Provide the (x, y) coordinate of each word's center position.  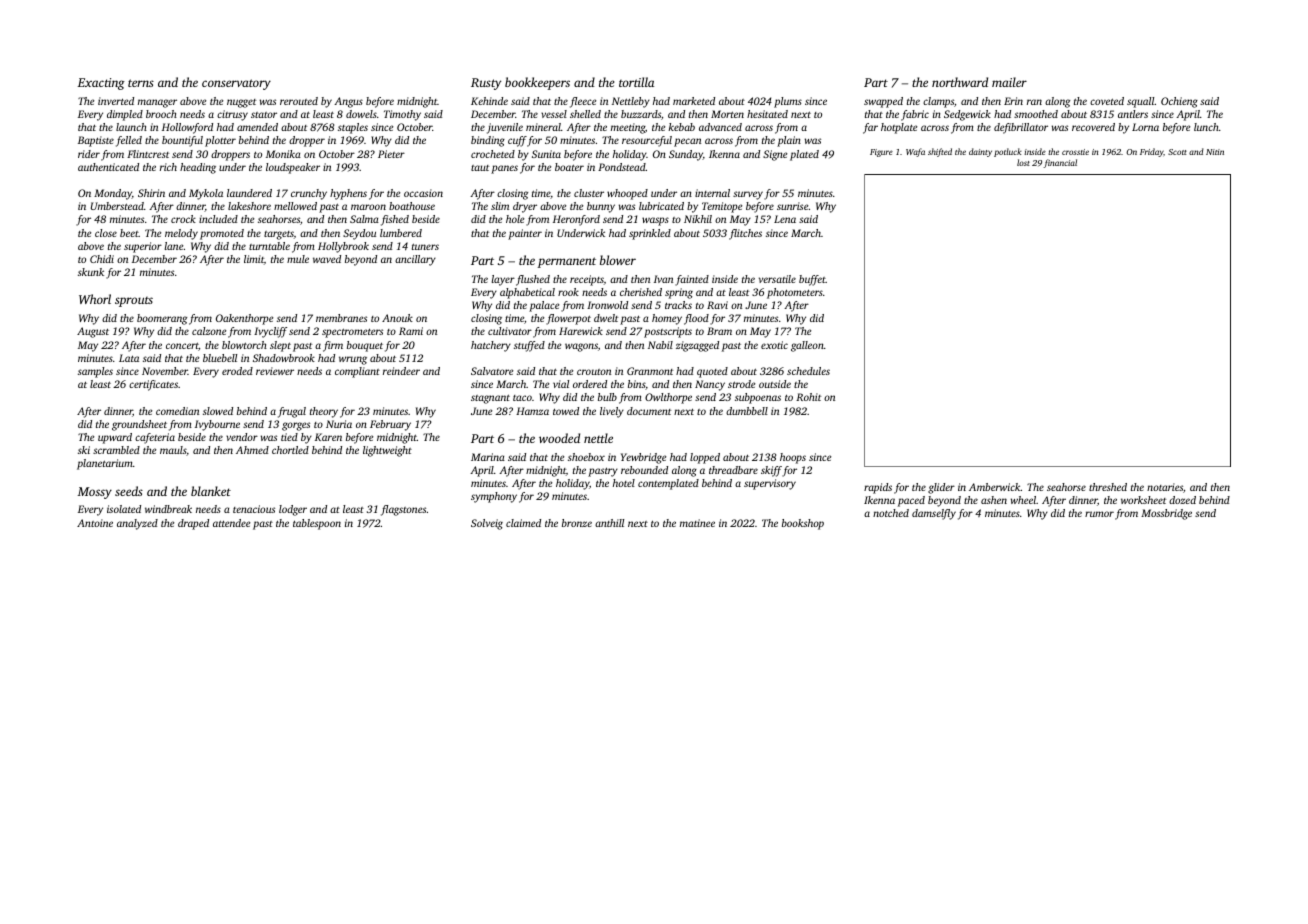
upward (115, 438)
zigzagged (697, 346)
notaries (1165, 487)
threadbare (733, 470)
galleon (807, 346)
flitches (745, 234)
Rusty (486, 84)
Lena (785, 219)
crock (183, 219)
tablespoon (317, 524)
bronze (577, 523)
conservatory (236, 84)
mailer (1009, 82)
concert (182, 346)
